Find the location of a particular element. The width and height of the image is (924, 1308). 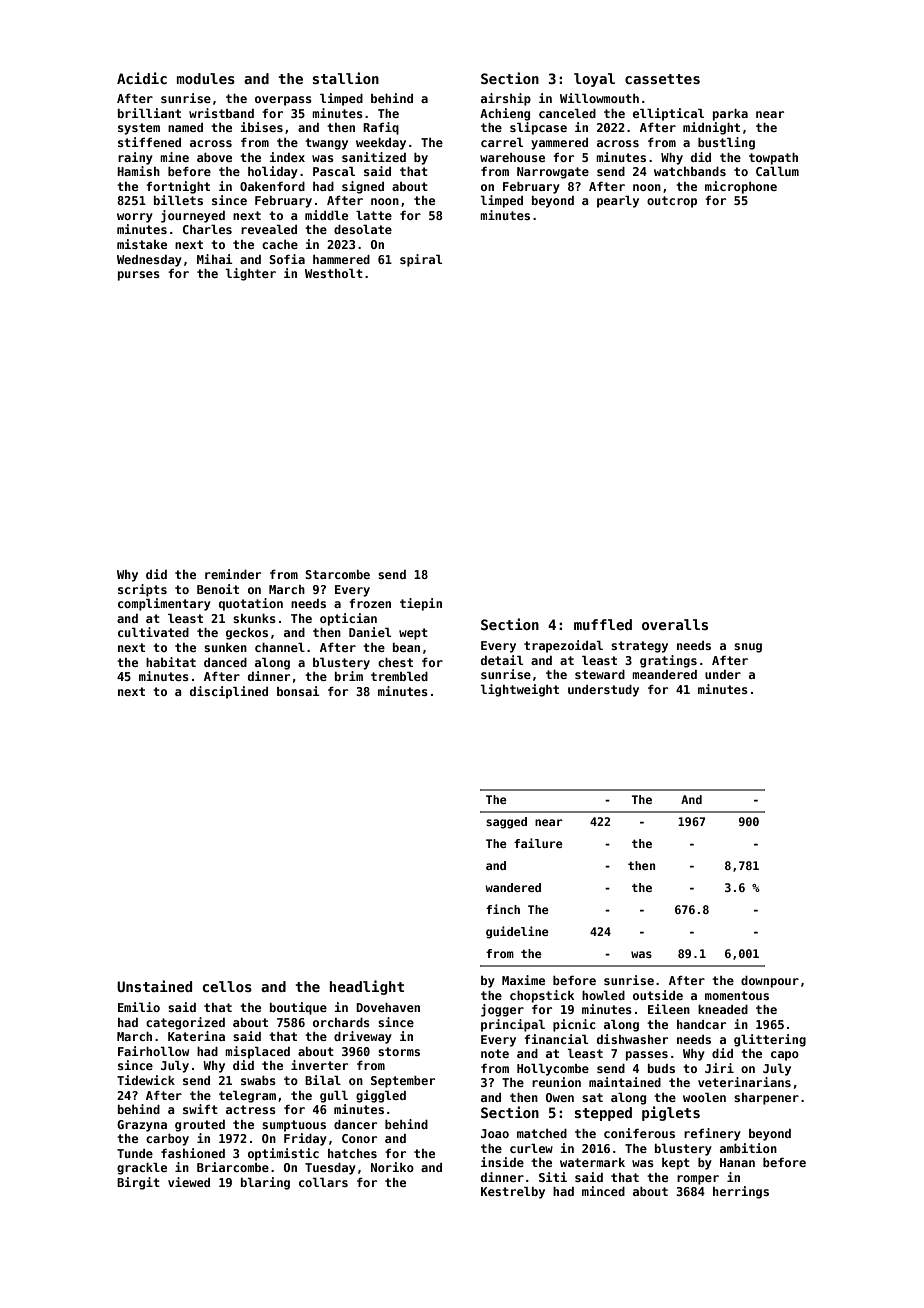

sagged is located at coordinates (506, 823).
